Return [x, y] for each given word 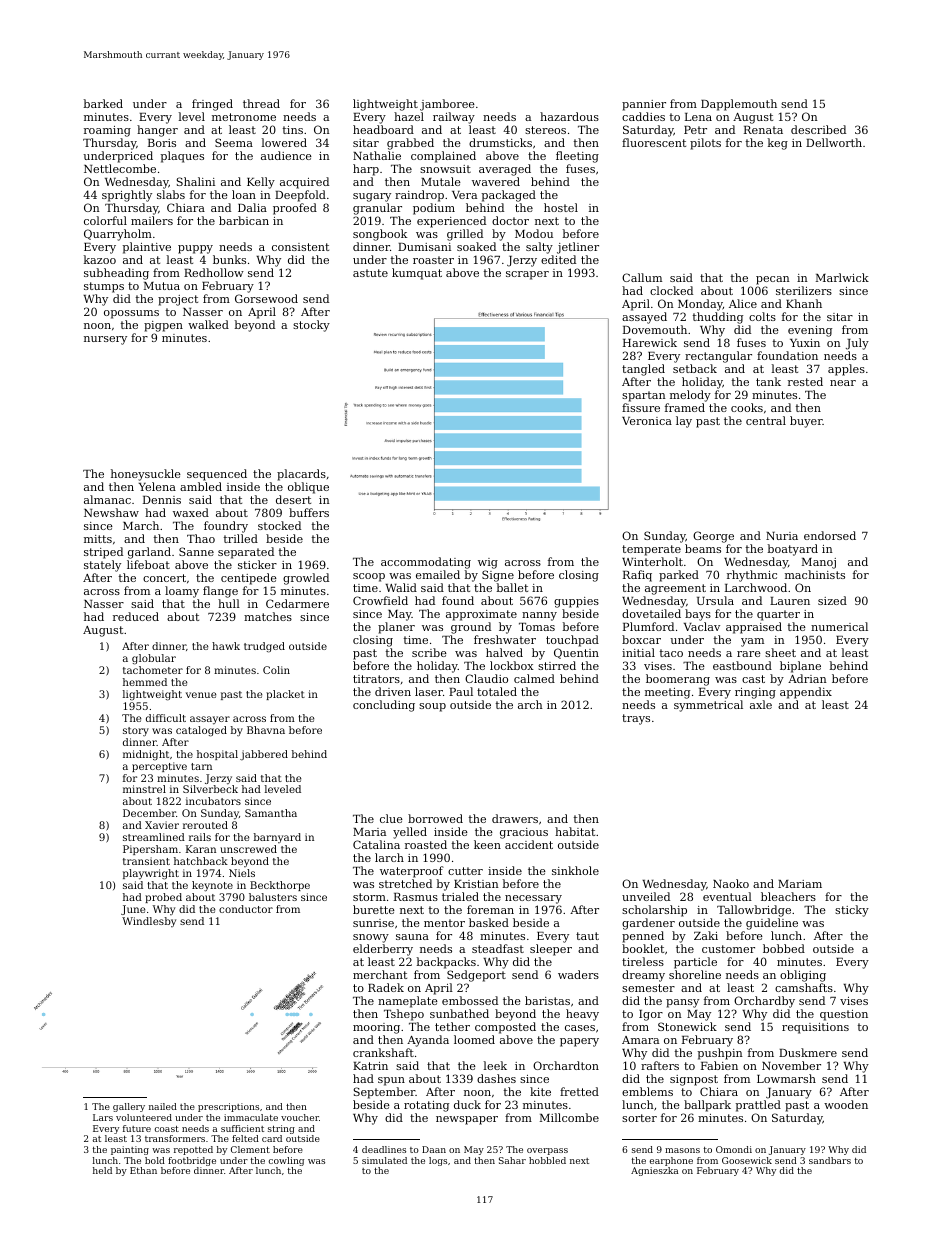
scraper [527, 275]
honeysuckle [146, 475]
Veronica [647, 421]
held [102, 1170]
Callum [642, 277]
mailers [152, 220]
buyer [806, 422]
